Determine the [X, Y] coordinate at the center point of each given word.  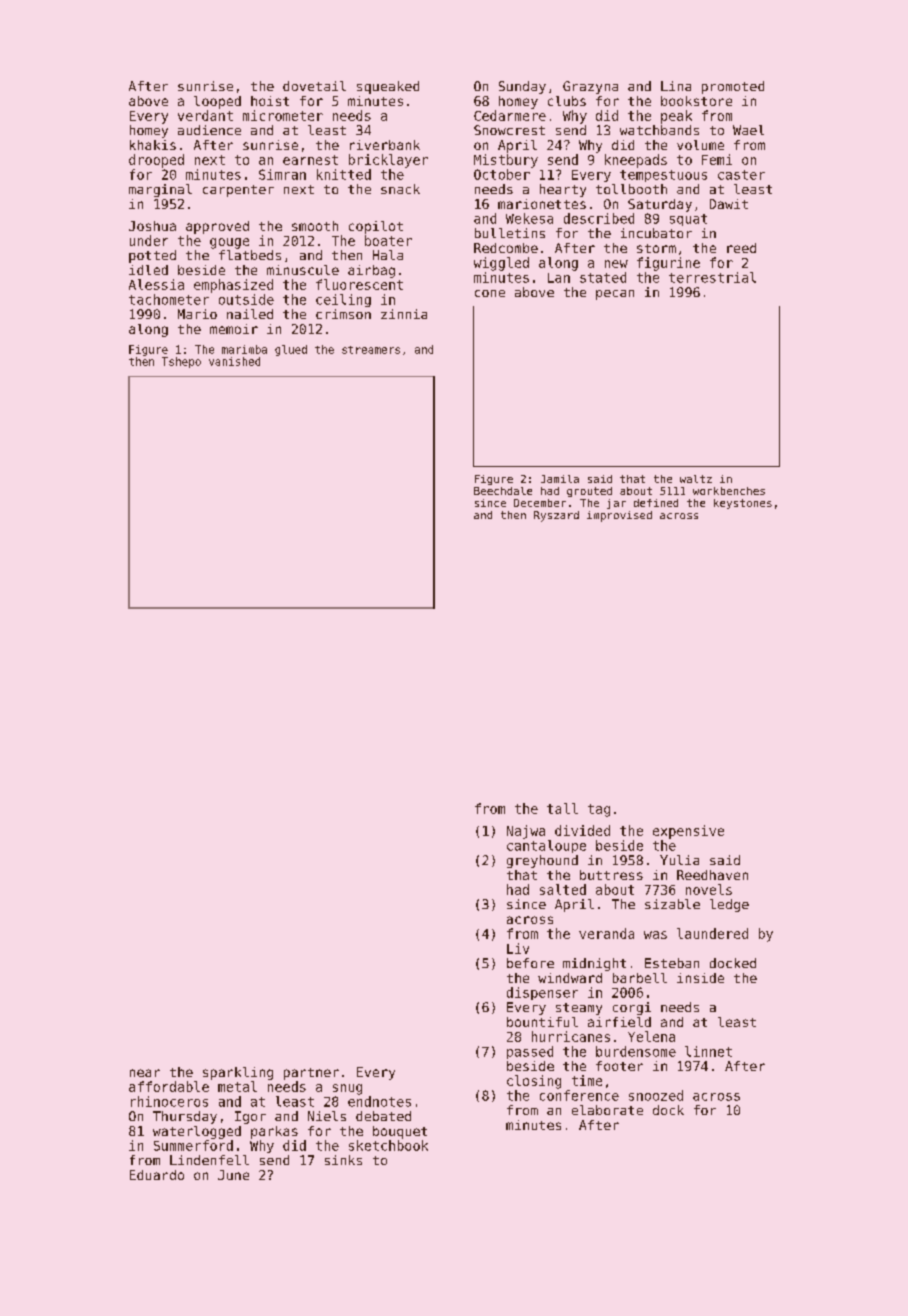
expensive [688, 832]
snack [400, 189]
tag [599, 810]
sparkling [238, 1073]
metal [237, 1086]
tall [562, 808]
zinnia [404, 314]
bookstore [696, 101]
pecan [615, 295]
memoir [234, 329]
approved [217, 227]
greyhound [542, 861]
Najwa [526, 832]
